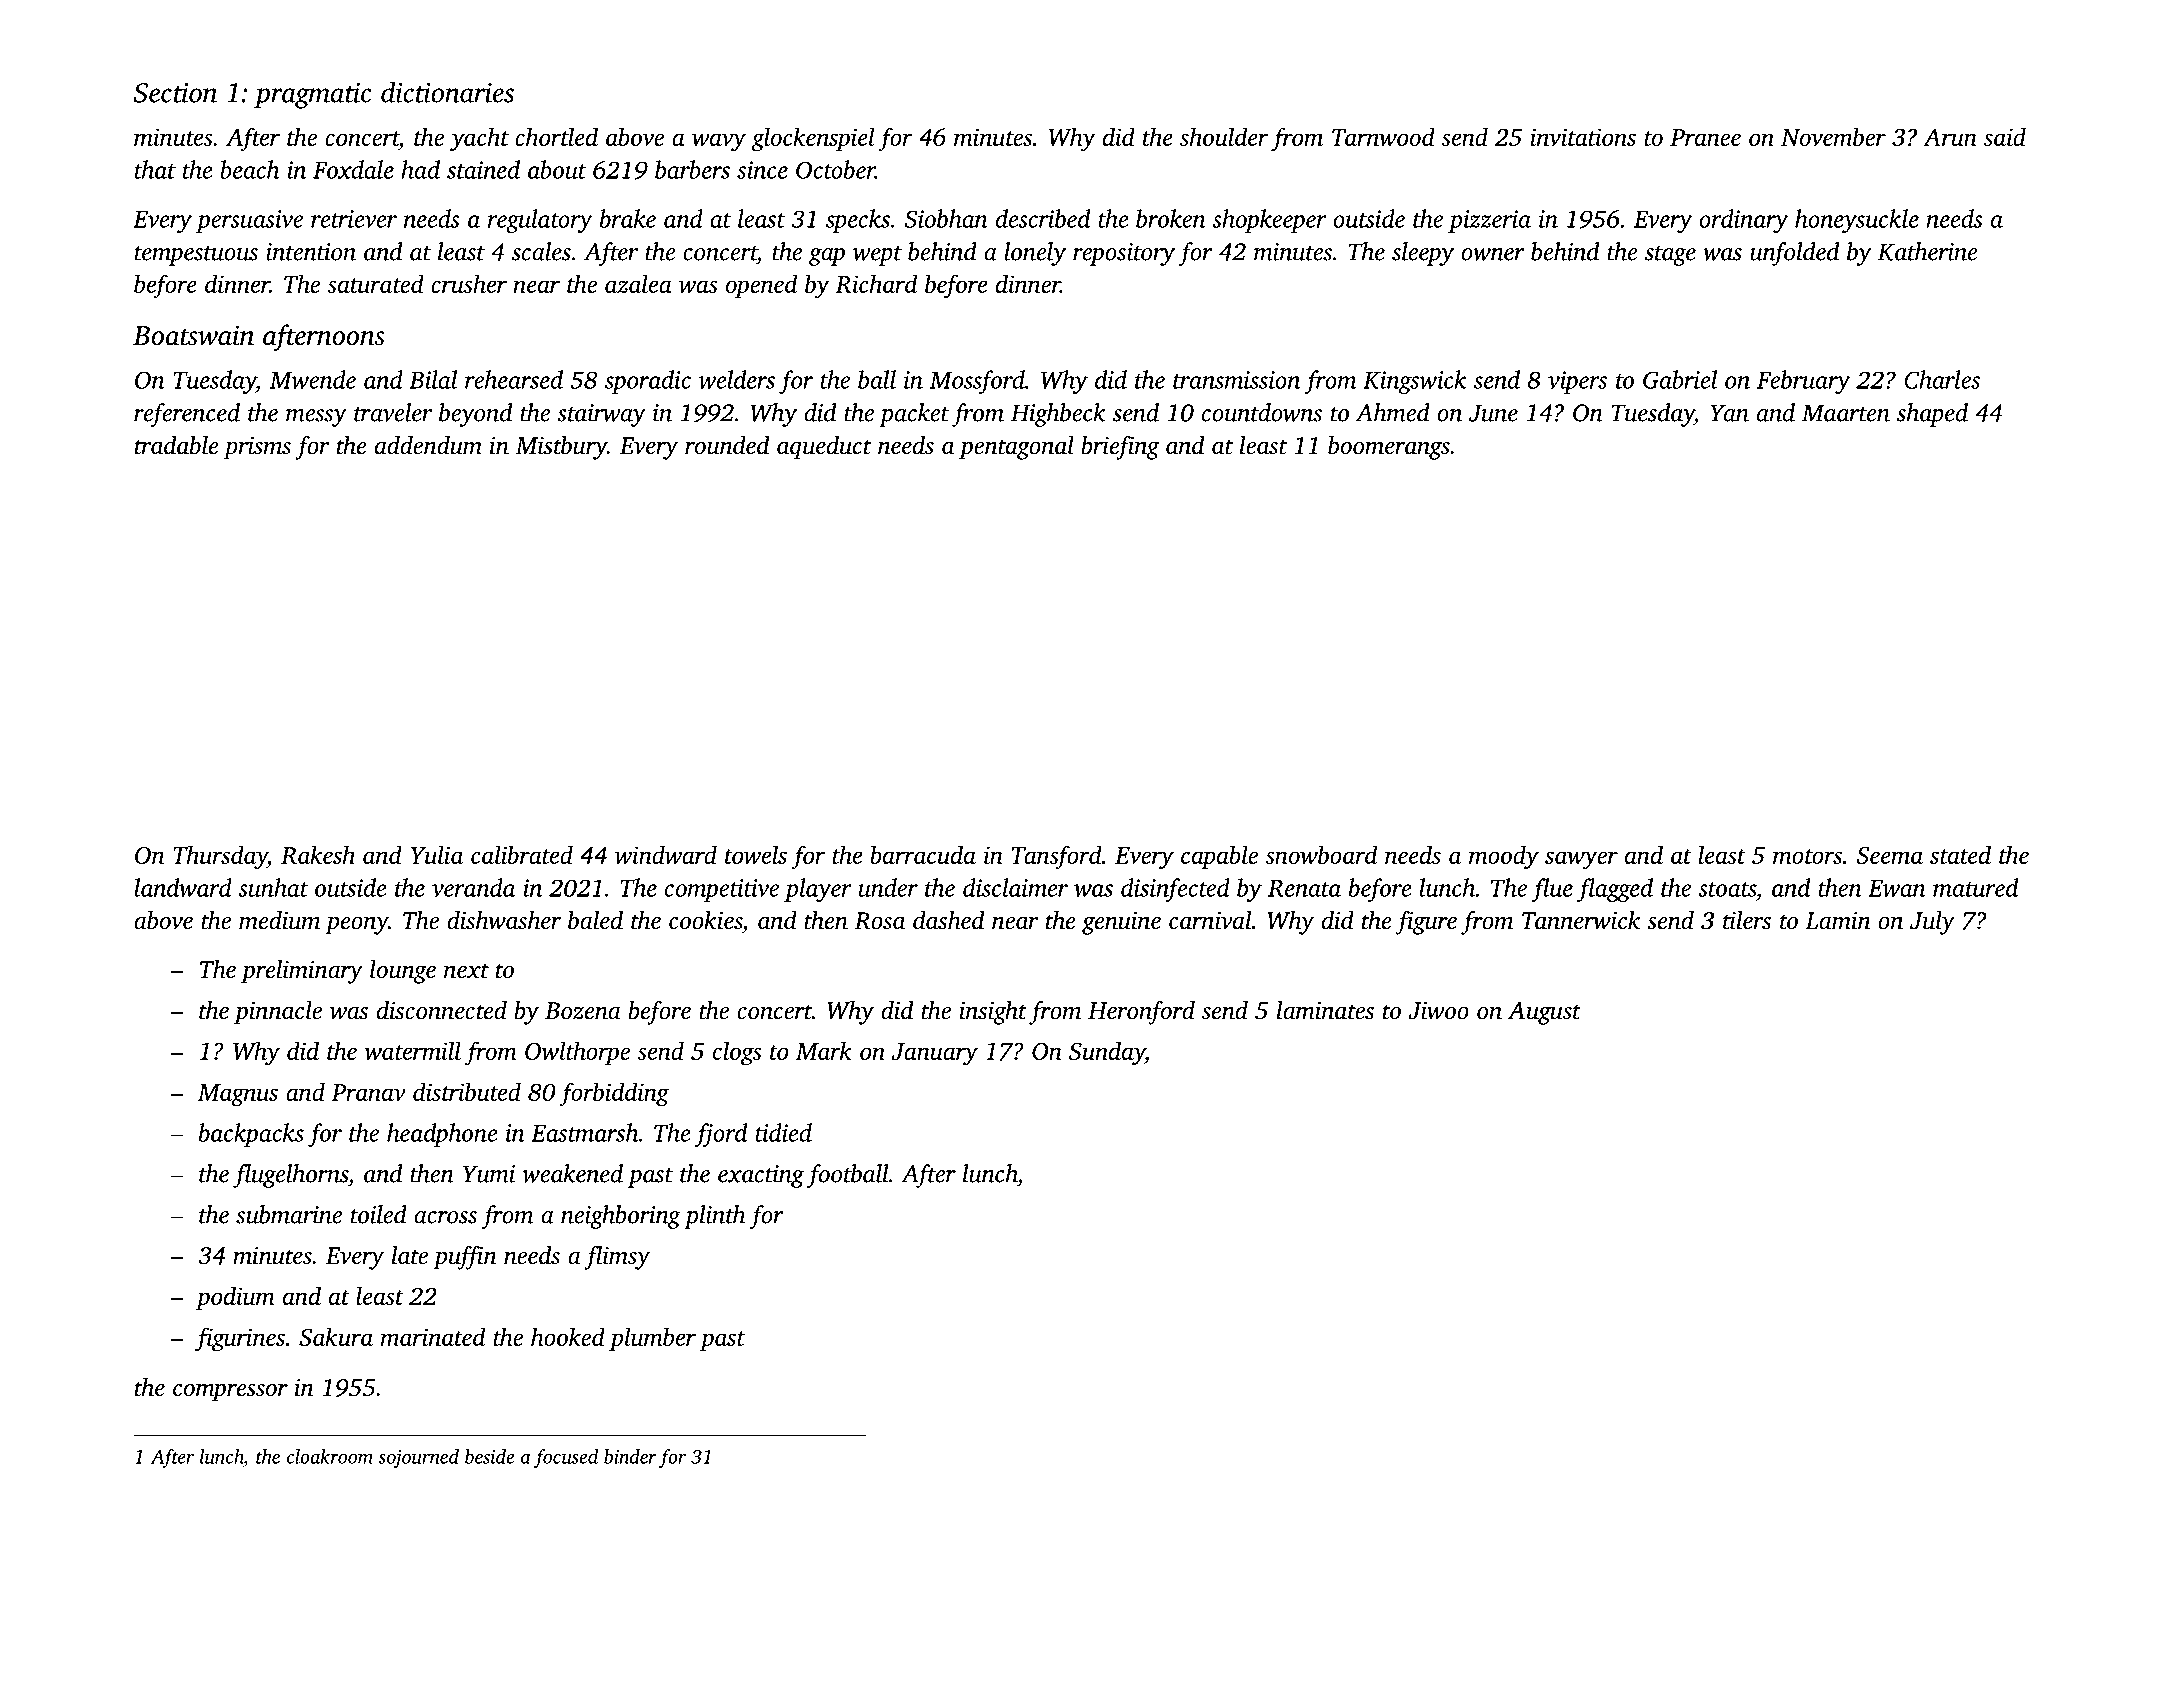  Describe the element at coordinates (1489, 221) in the page. I see `pizzeria` at that location.
